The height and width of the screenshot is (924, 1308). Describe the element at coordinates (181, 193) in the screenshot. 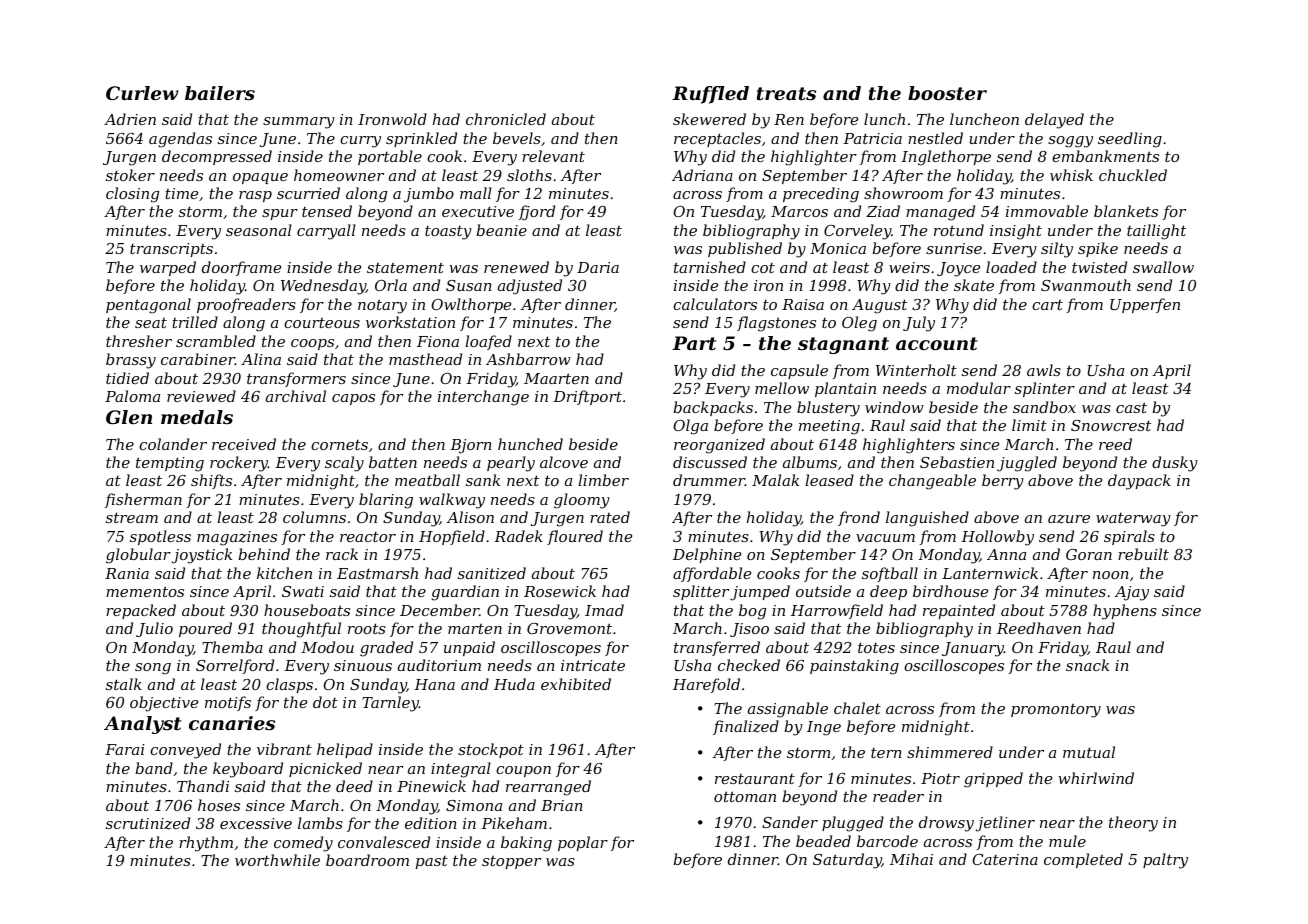

I see `time` at that location.
